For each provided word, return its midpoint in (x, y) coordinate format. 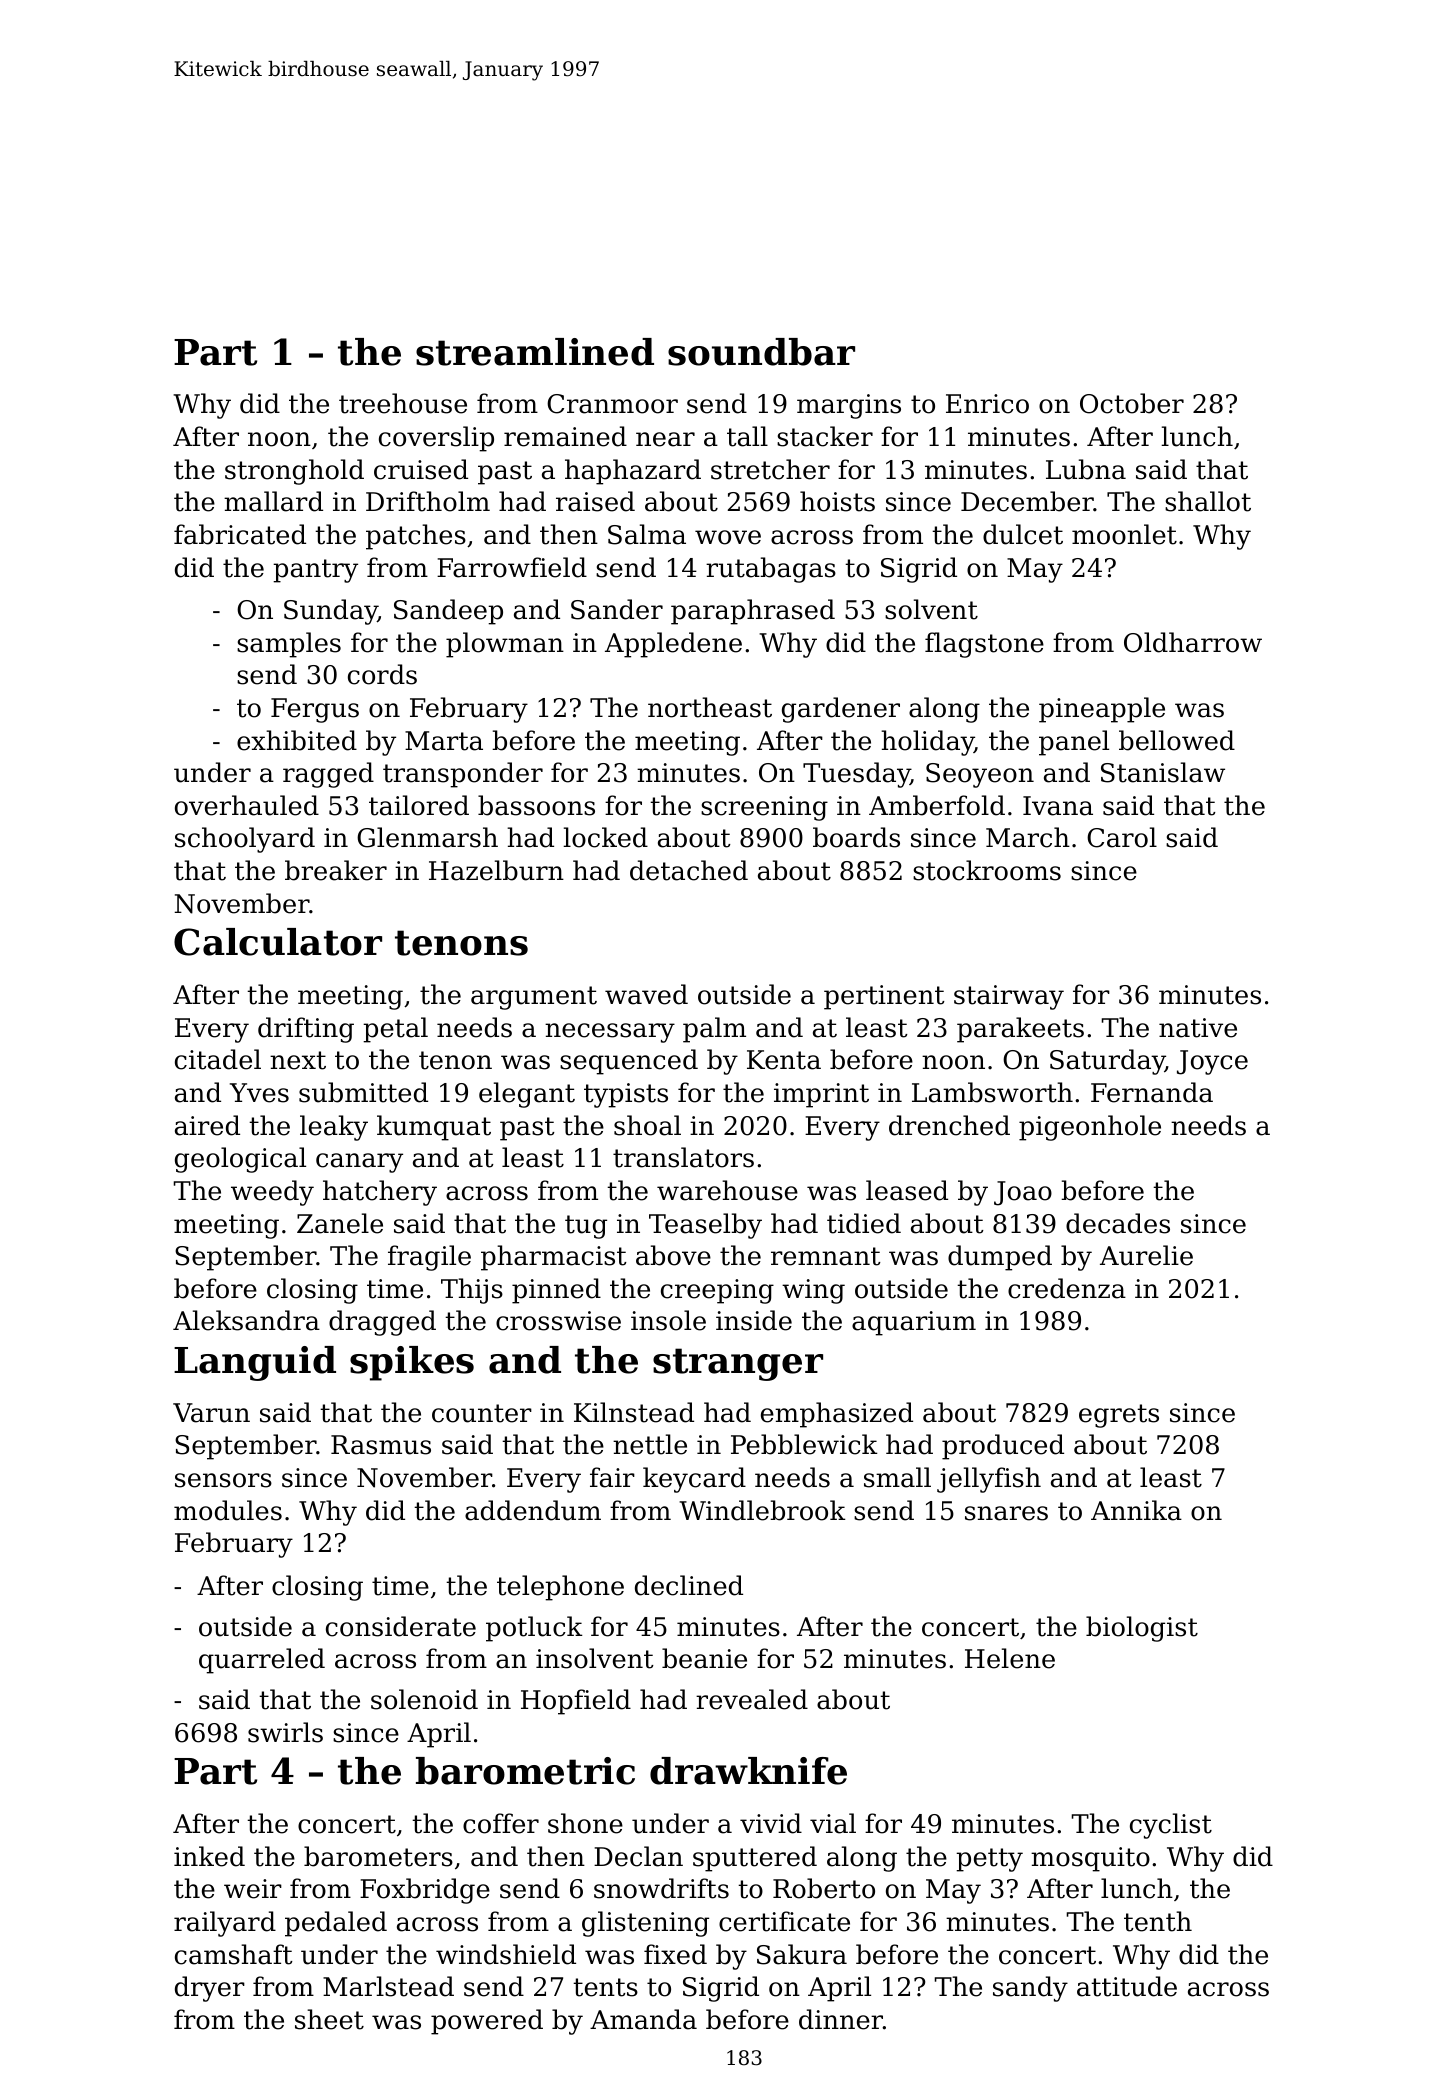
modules (228, 1510)
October (1132, 403)
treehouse (403, 403)
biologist (1142, 1629)
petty (989, 1860)
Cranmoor (612, 404)
